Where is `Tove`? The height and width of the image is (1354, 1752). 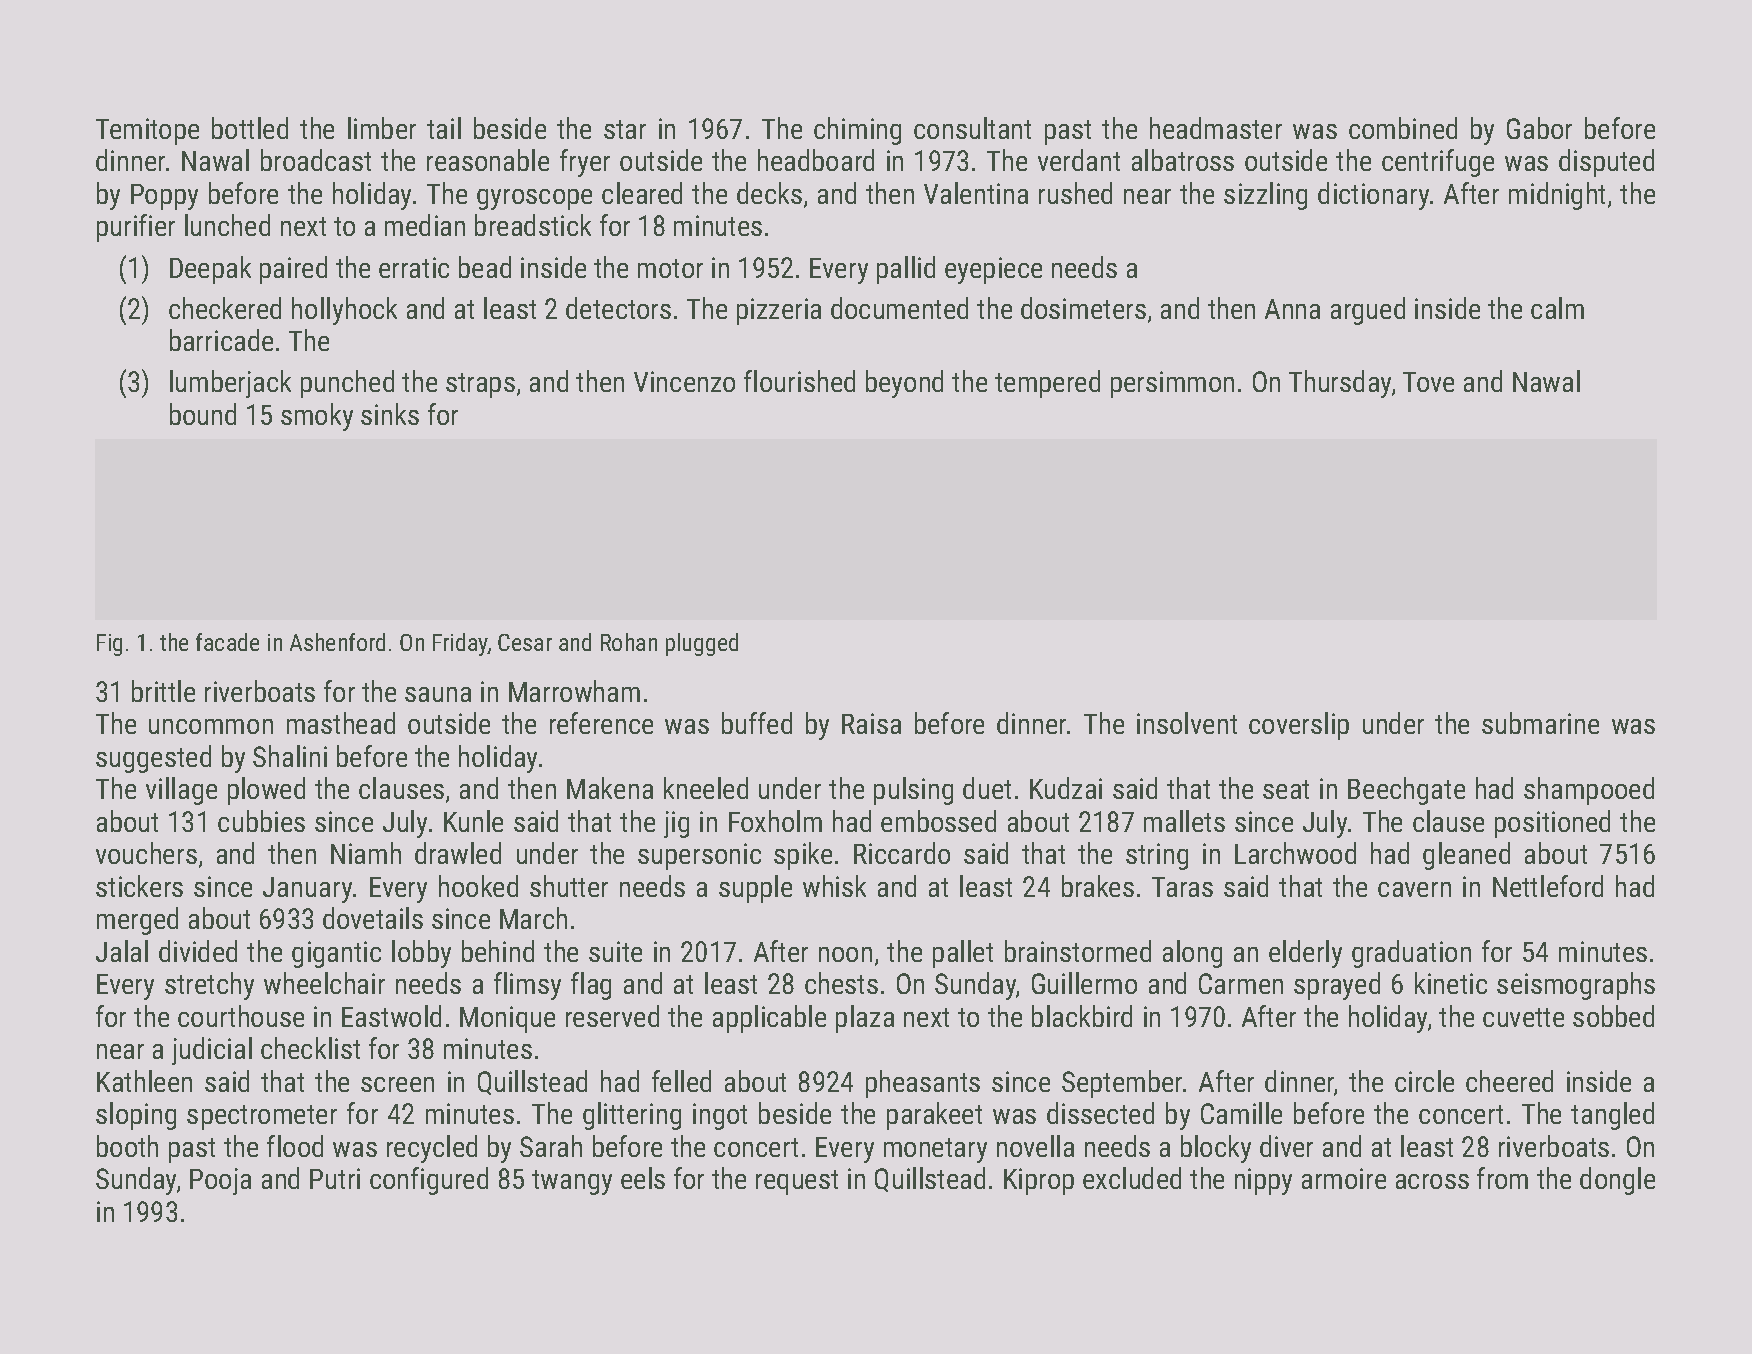 Tove is located at coordinates (1428, 382).
